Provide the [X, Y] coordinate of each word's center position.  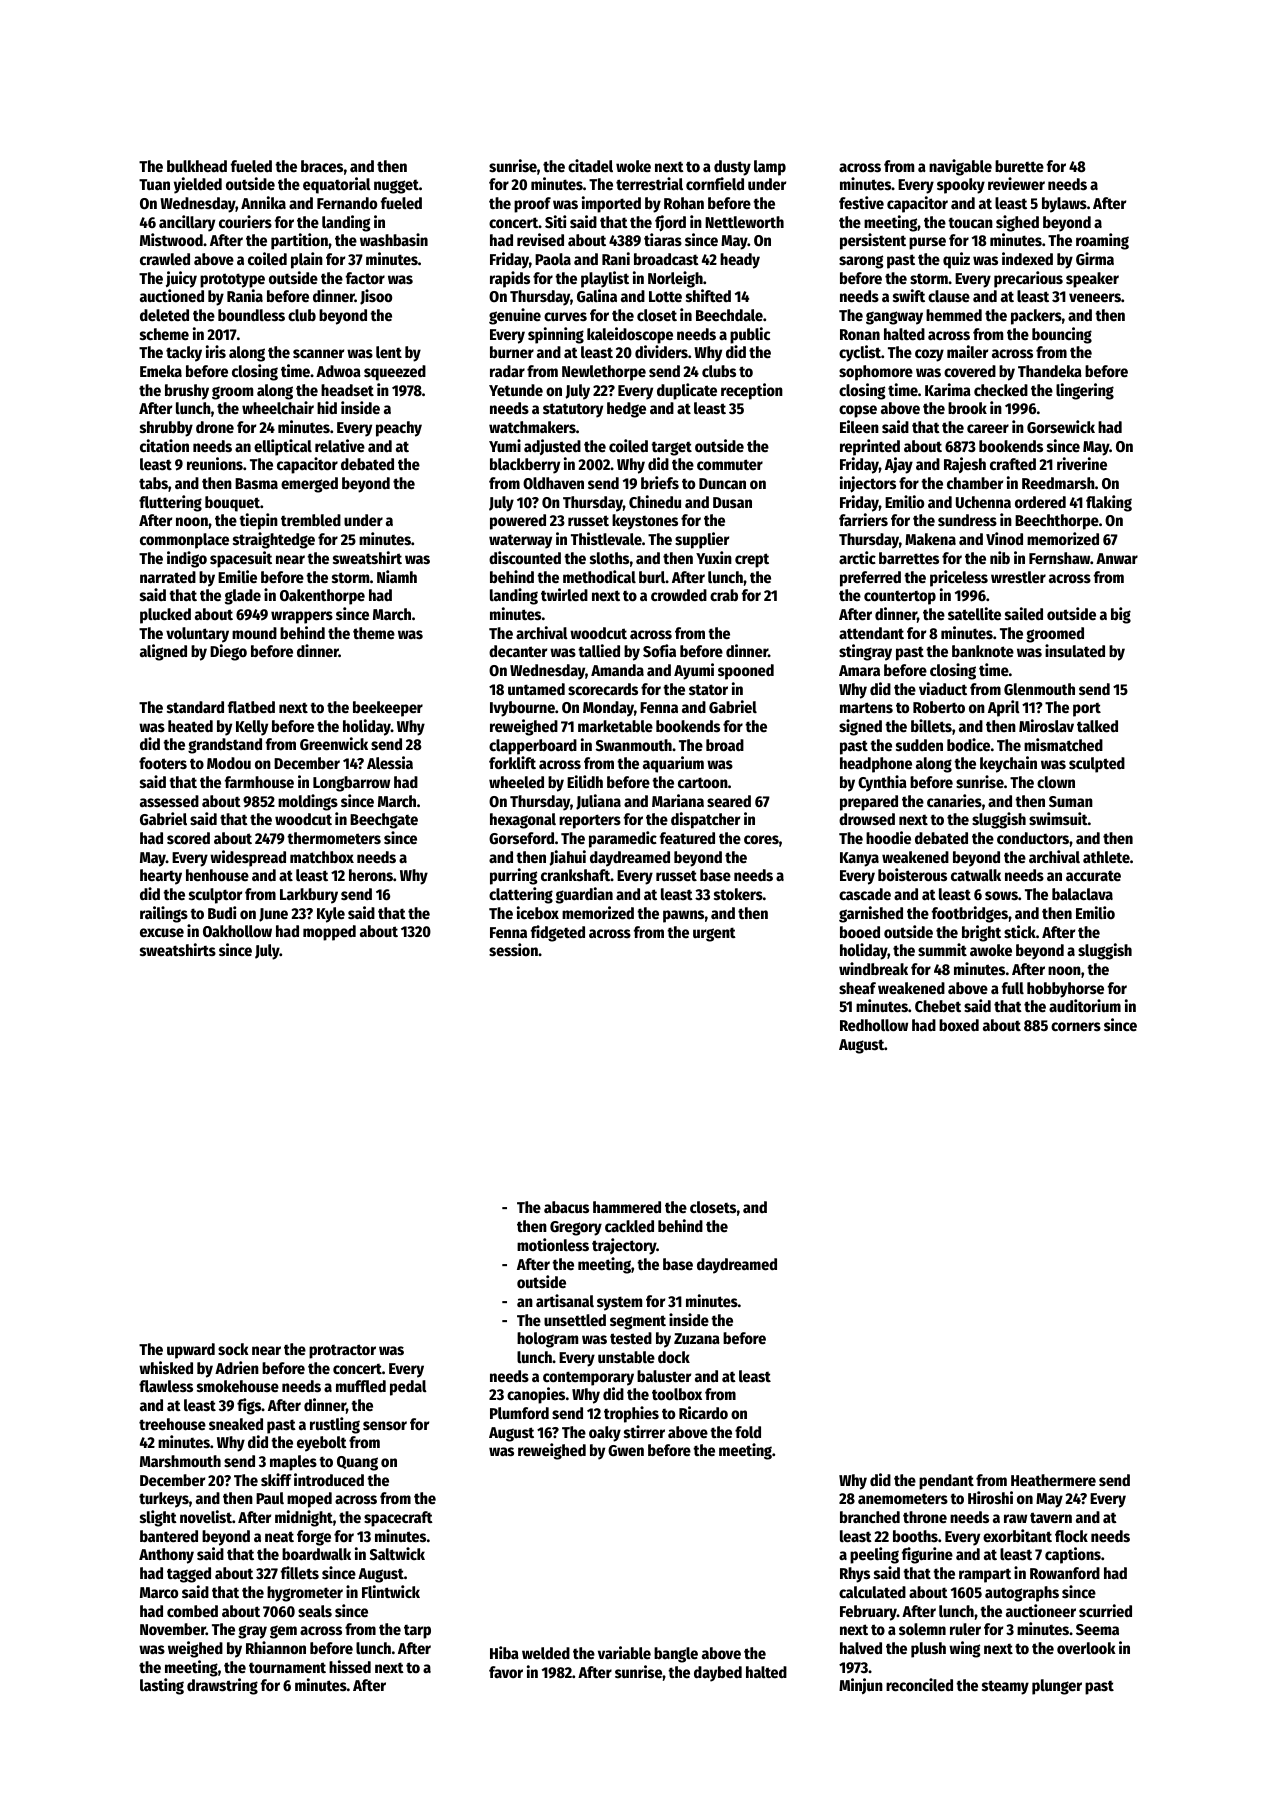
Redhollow [874, 1025]
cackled [629, 1226]
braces [322, 166]
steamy [1005, 1687]
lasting [162, 1686]
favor [506, 1672]
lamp [770, 168]
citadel [590, 166]
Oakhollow [237, 931]
